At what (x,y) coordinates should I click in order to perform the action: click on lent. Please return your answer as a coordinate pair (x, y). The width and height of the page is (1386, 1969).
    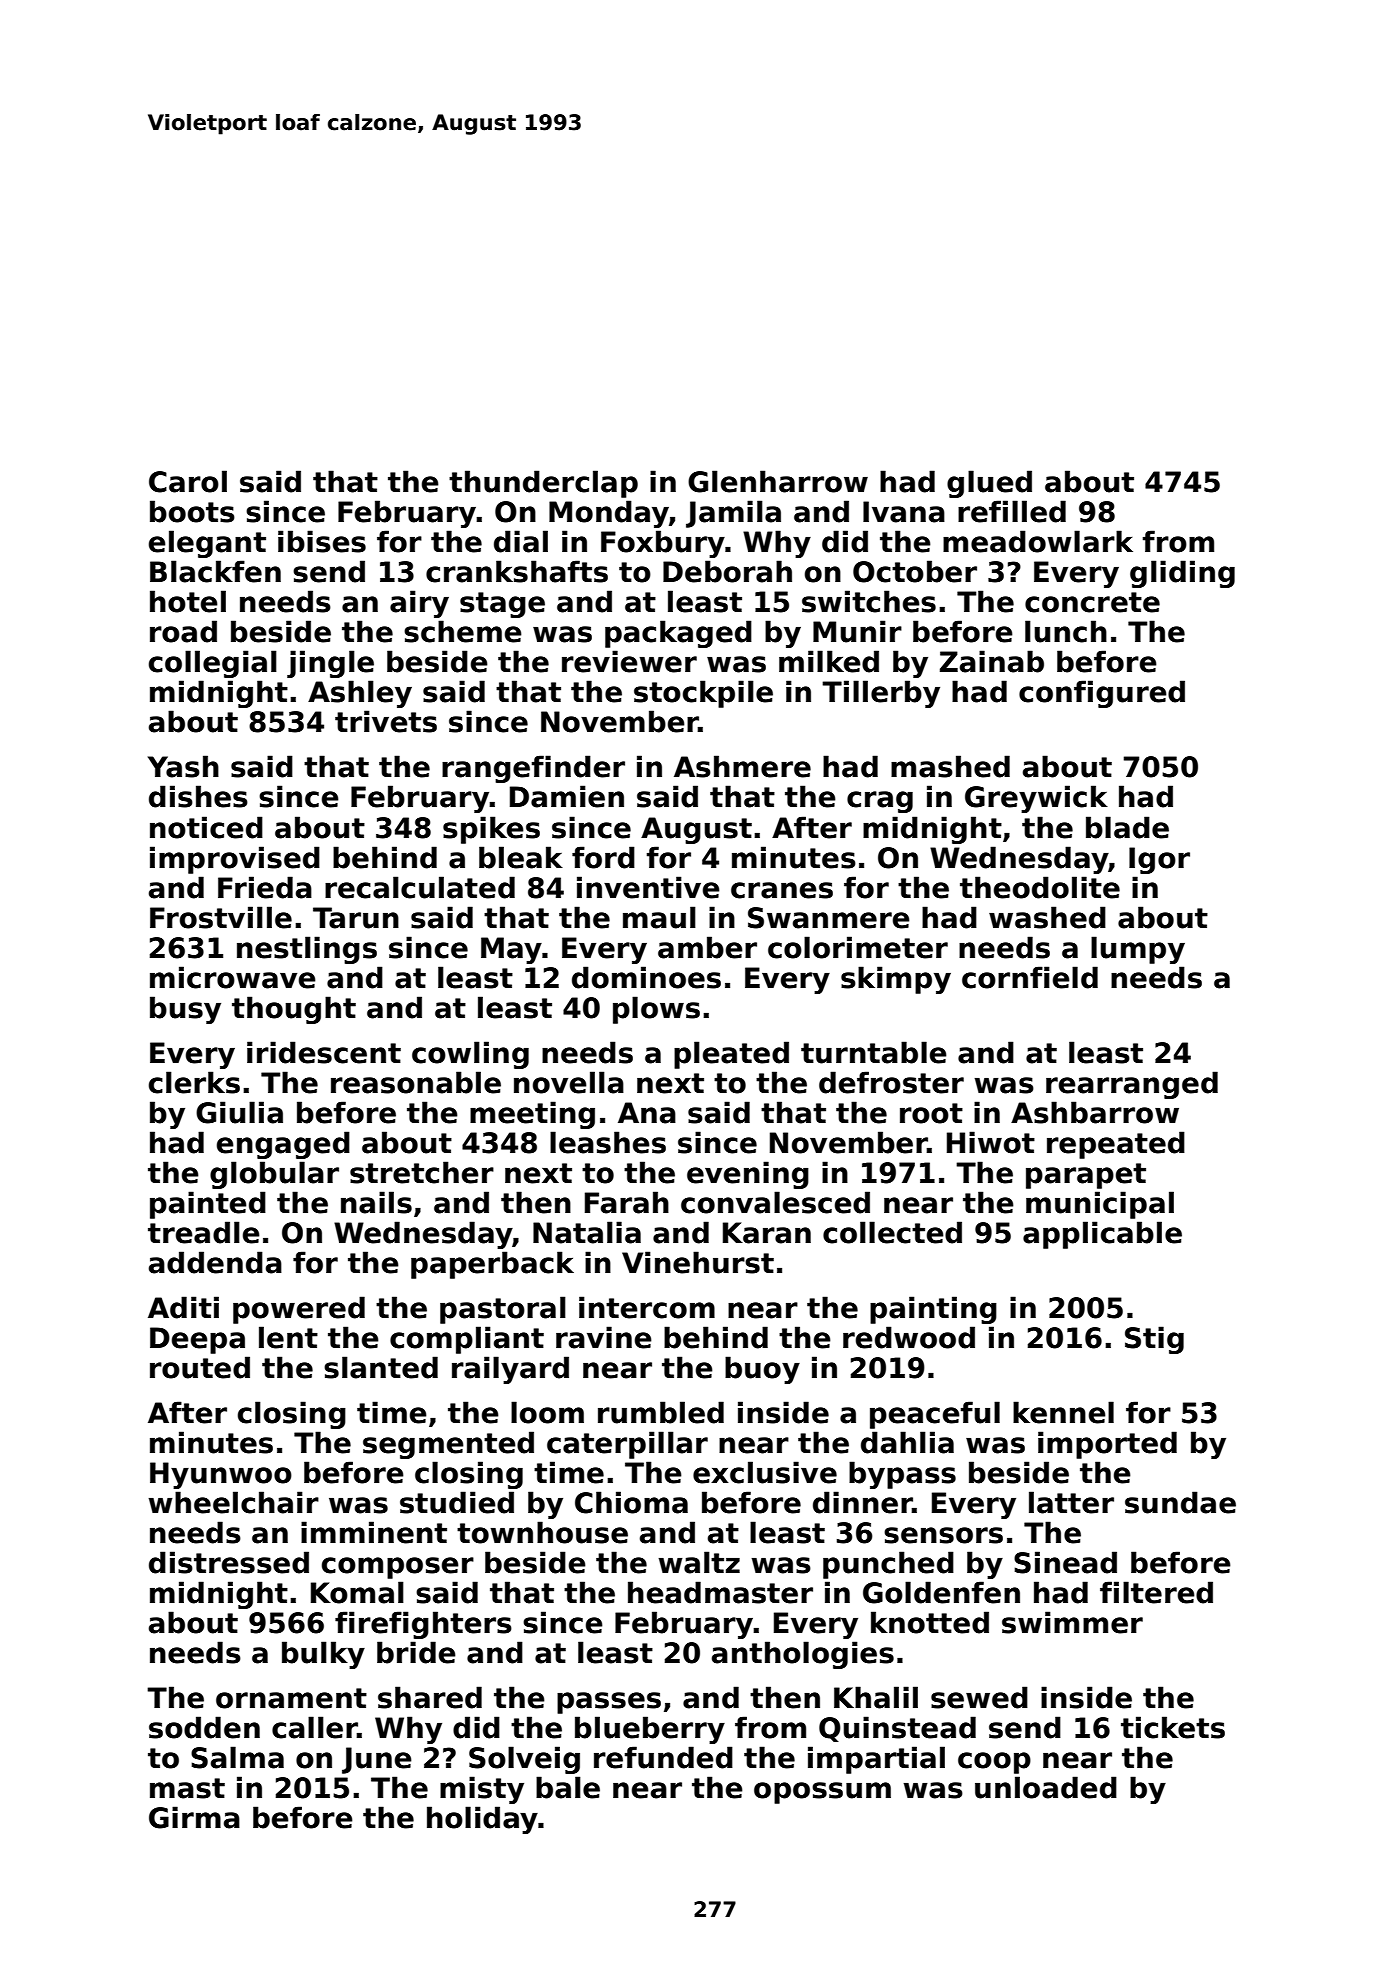
    Looking at the image, I should click on (288, 1337).
